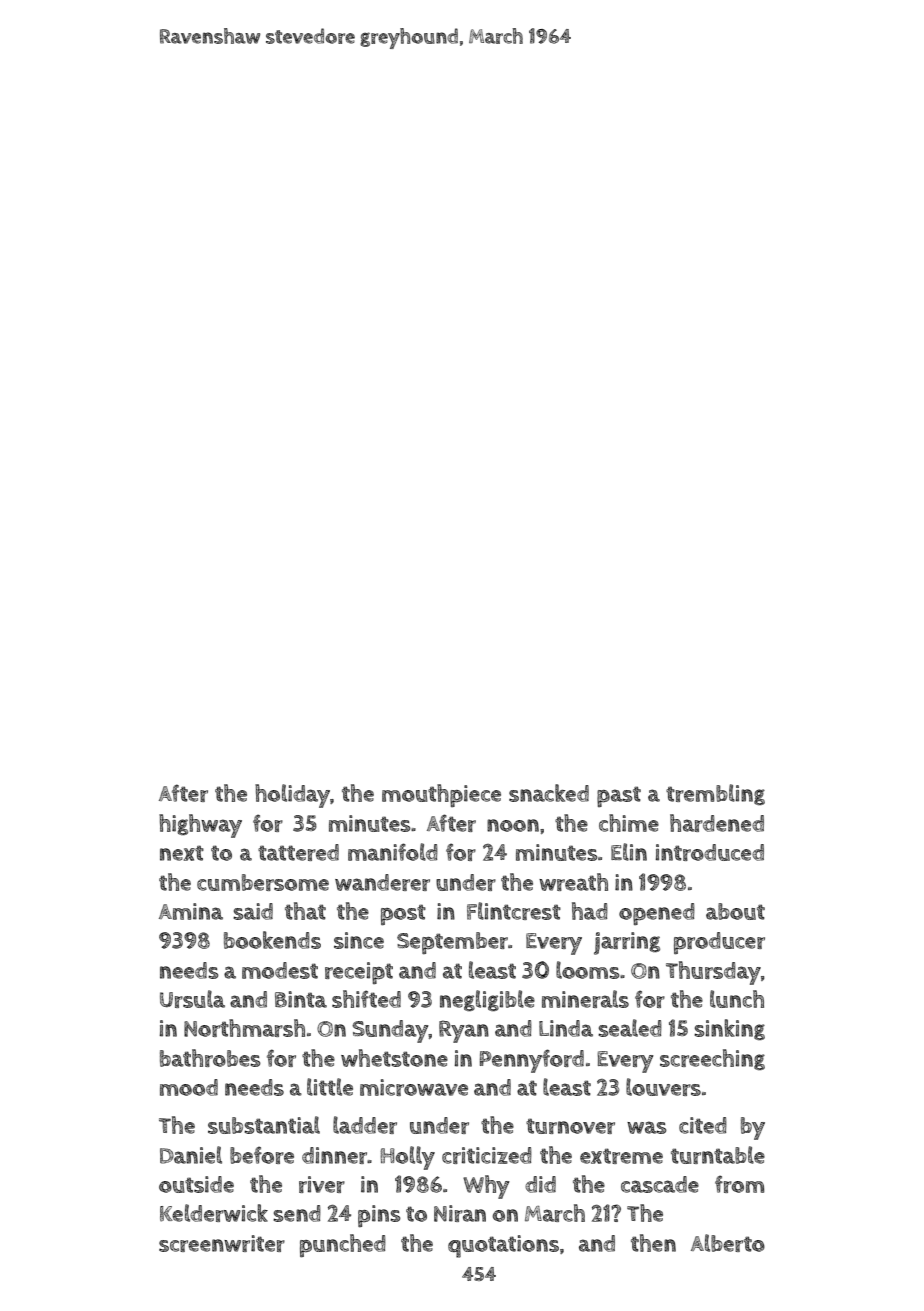 The height and width of the page is (1311, 924). Describe the element at coordinates (719, 943) in the page. I see `producer` at that location.
